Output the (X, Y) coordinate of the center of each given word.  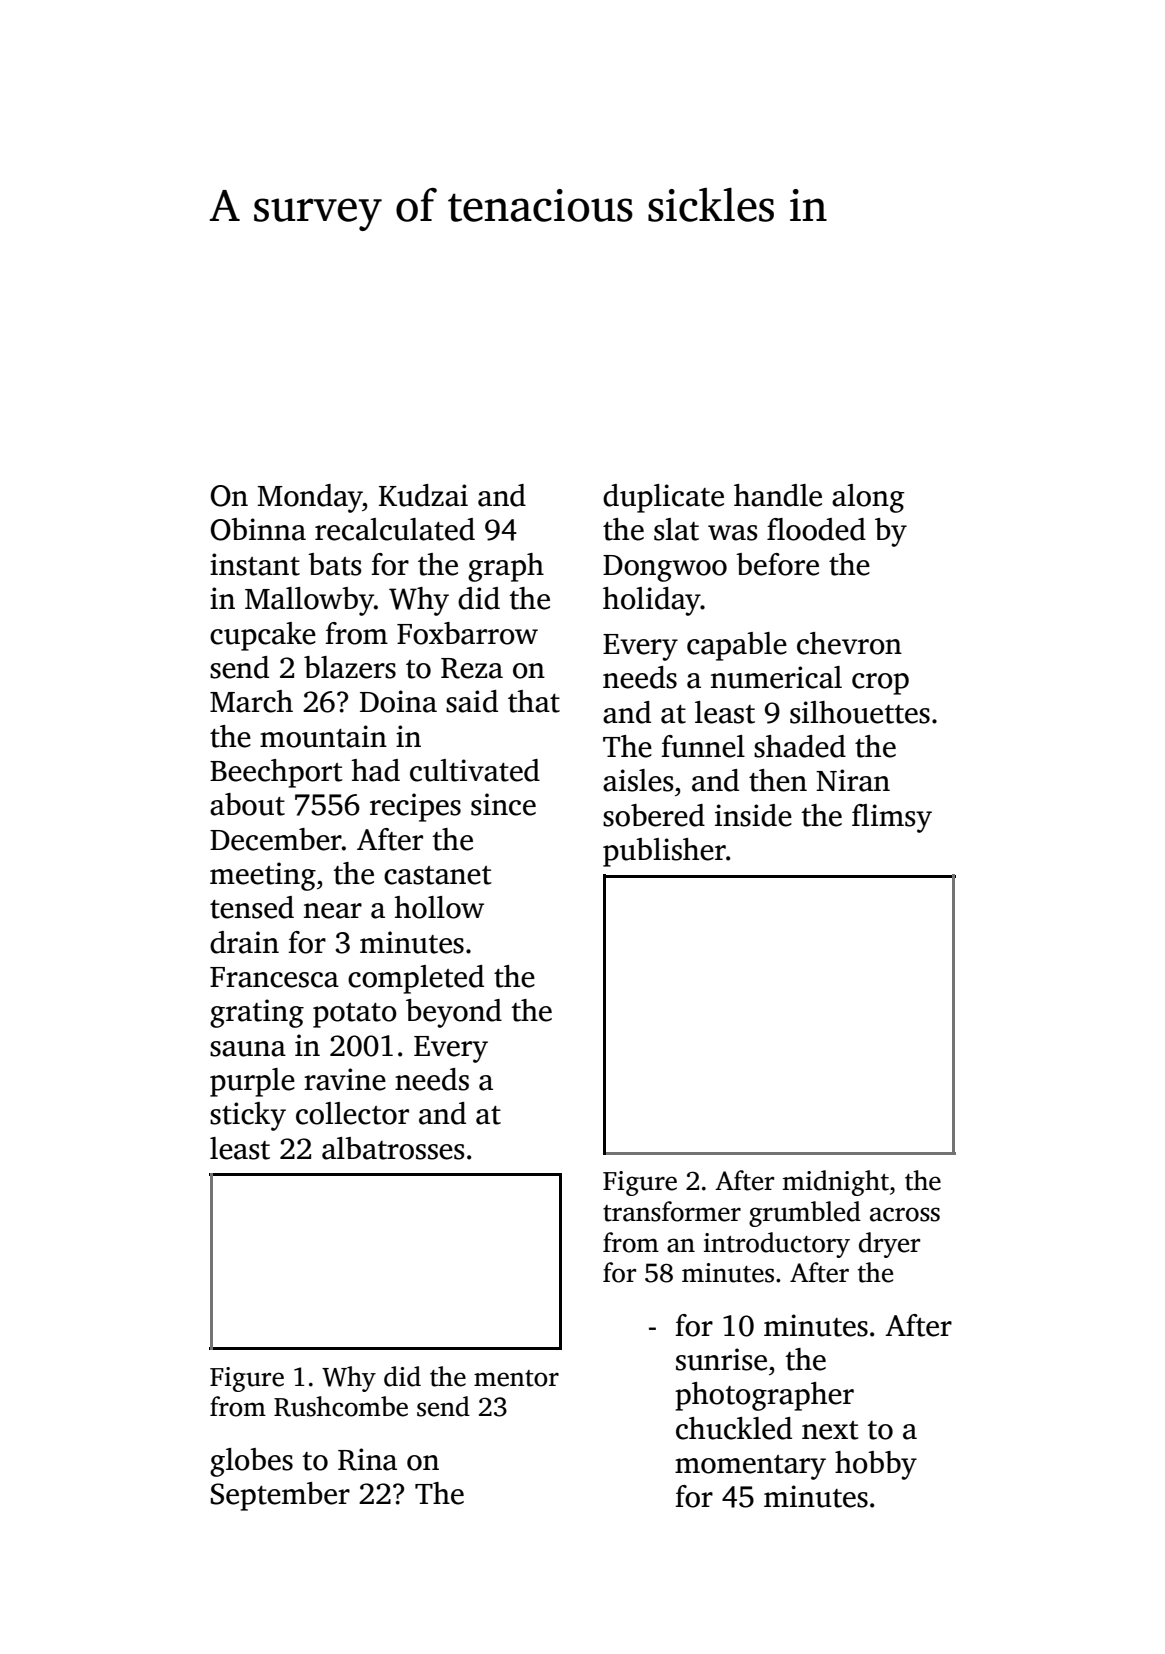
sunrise (721, 1359)
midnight (836, 1183)
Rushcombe (341, 1406)
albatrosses (393, 1148)
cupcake (263, 636)
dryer (889, 1245)
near (333, 911)
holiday (652, 601)
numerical (776, 677)
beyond (454, 1013)
